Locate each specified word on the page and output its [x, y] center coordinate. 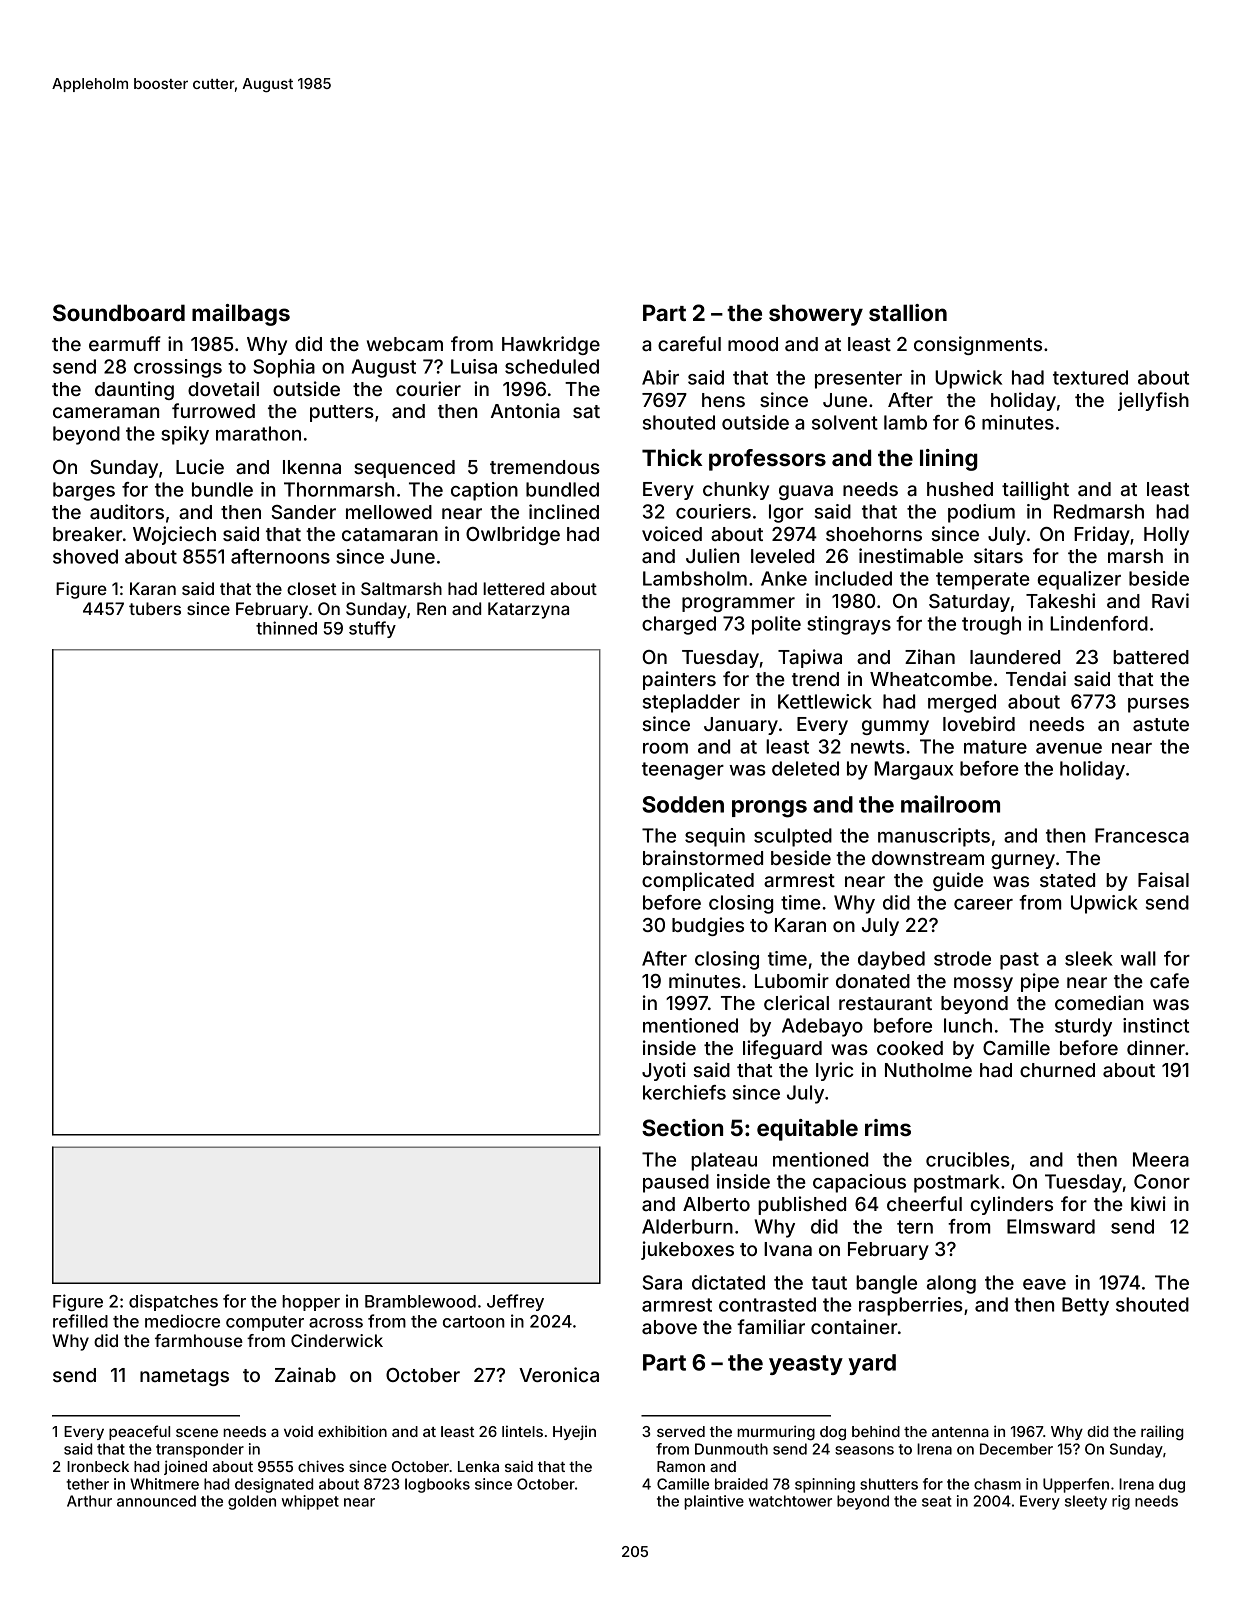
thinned [286, 628]
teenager [683, 771]
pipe [1040, 982]
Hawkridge [551, 345]
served [681, 1431]
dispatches [173, 1302]
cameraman [106, 412]
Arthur [89, 1501]
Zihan [930, 656]
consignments [978, 345]
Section [682, 1127]
